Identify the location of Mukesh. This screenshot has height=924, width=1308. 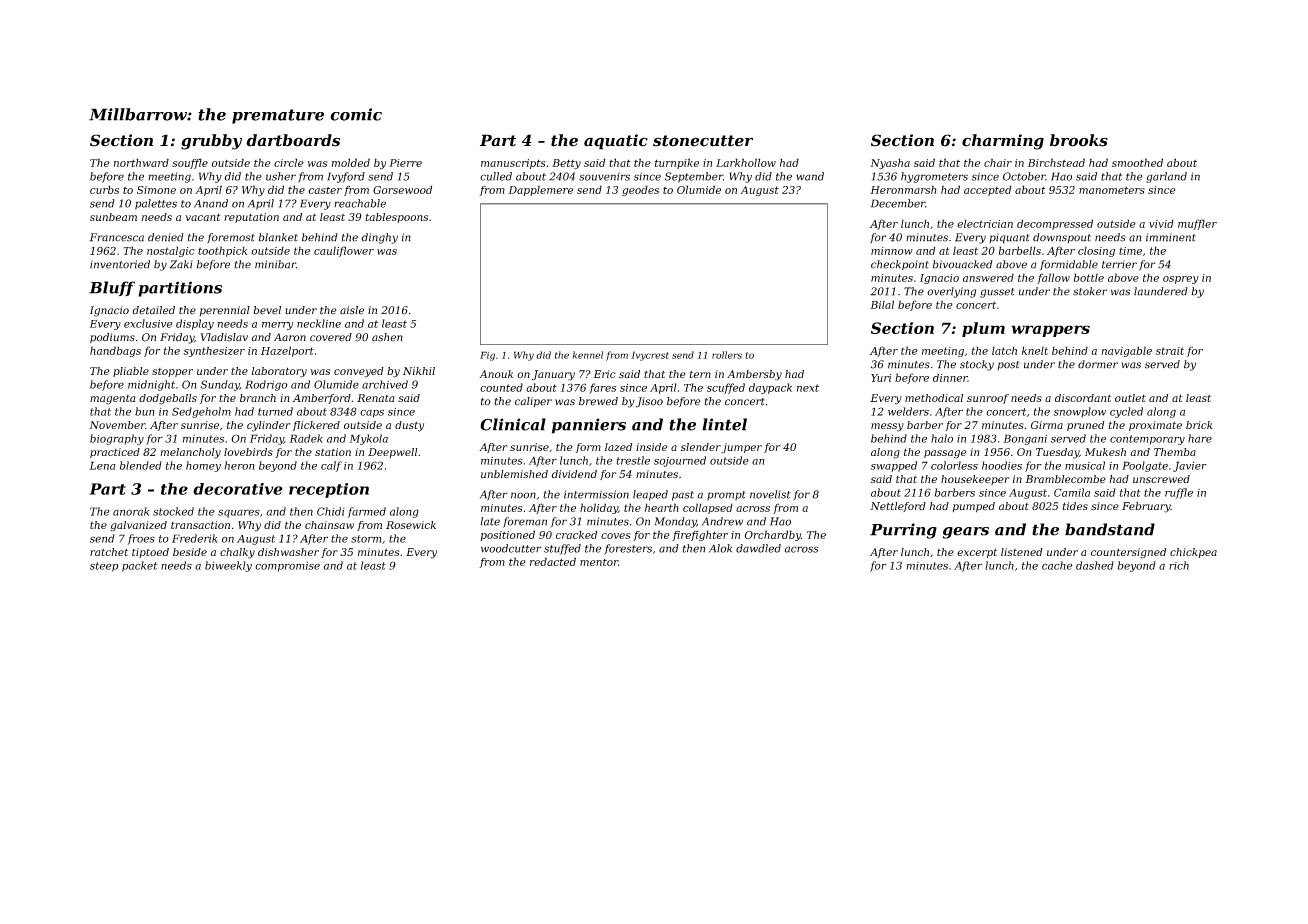
(1105, 452).
